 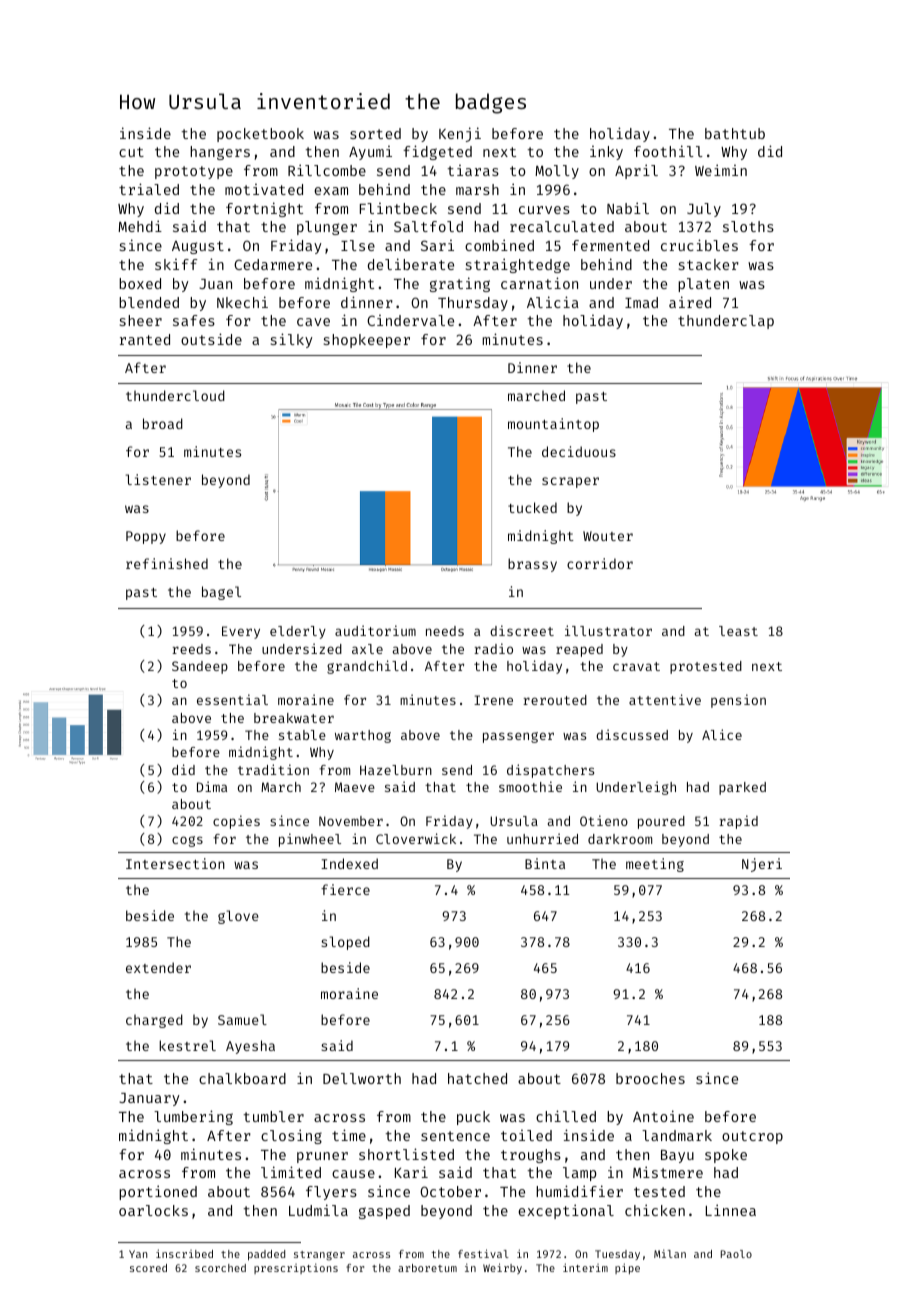 What do you see at coordinates (370, 153) in the page?
I see `Ayumi` at bounding box center [370, 153].
